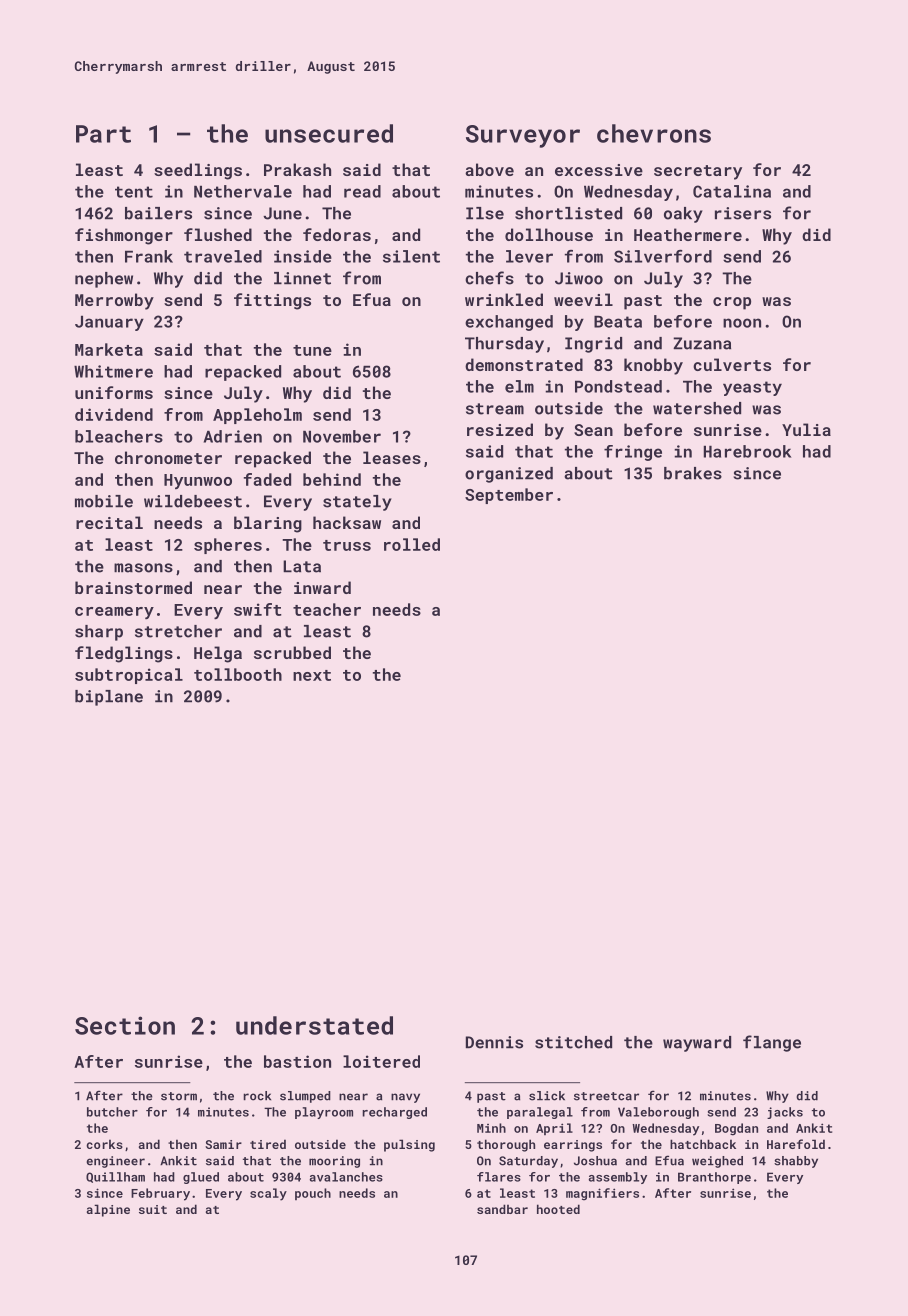 The height and width of the document is (1316, 908). Describe the element at coordinates (693, 473) in the document. I see `brakes` at that location.
